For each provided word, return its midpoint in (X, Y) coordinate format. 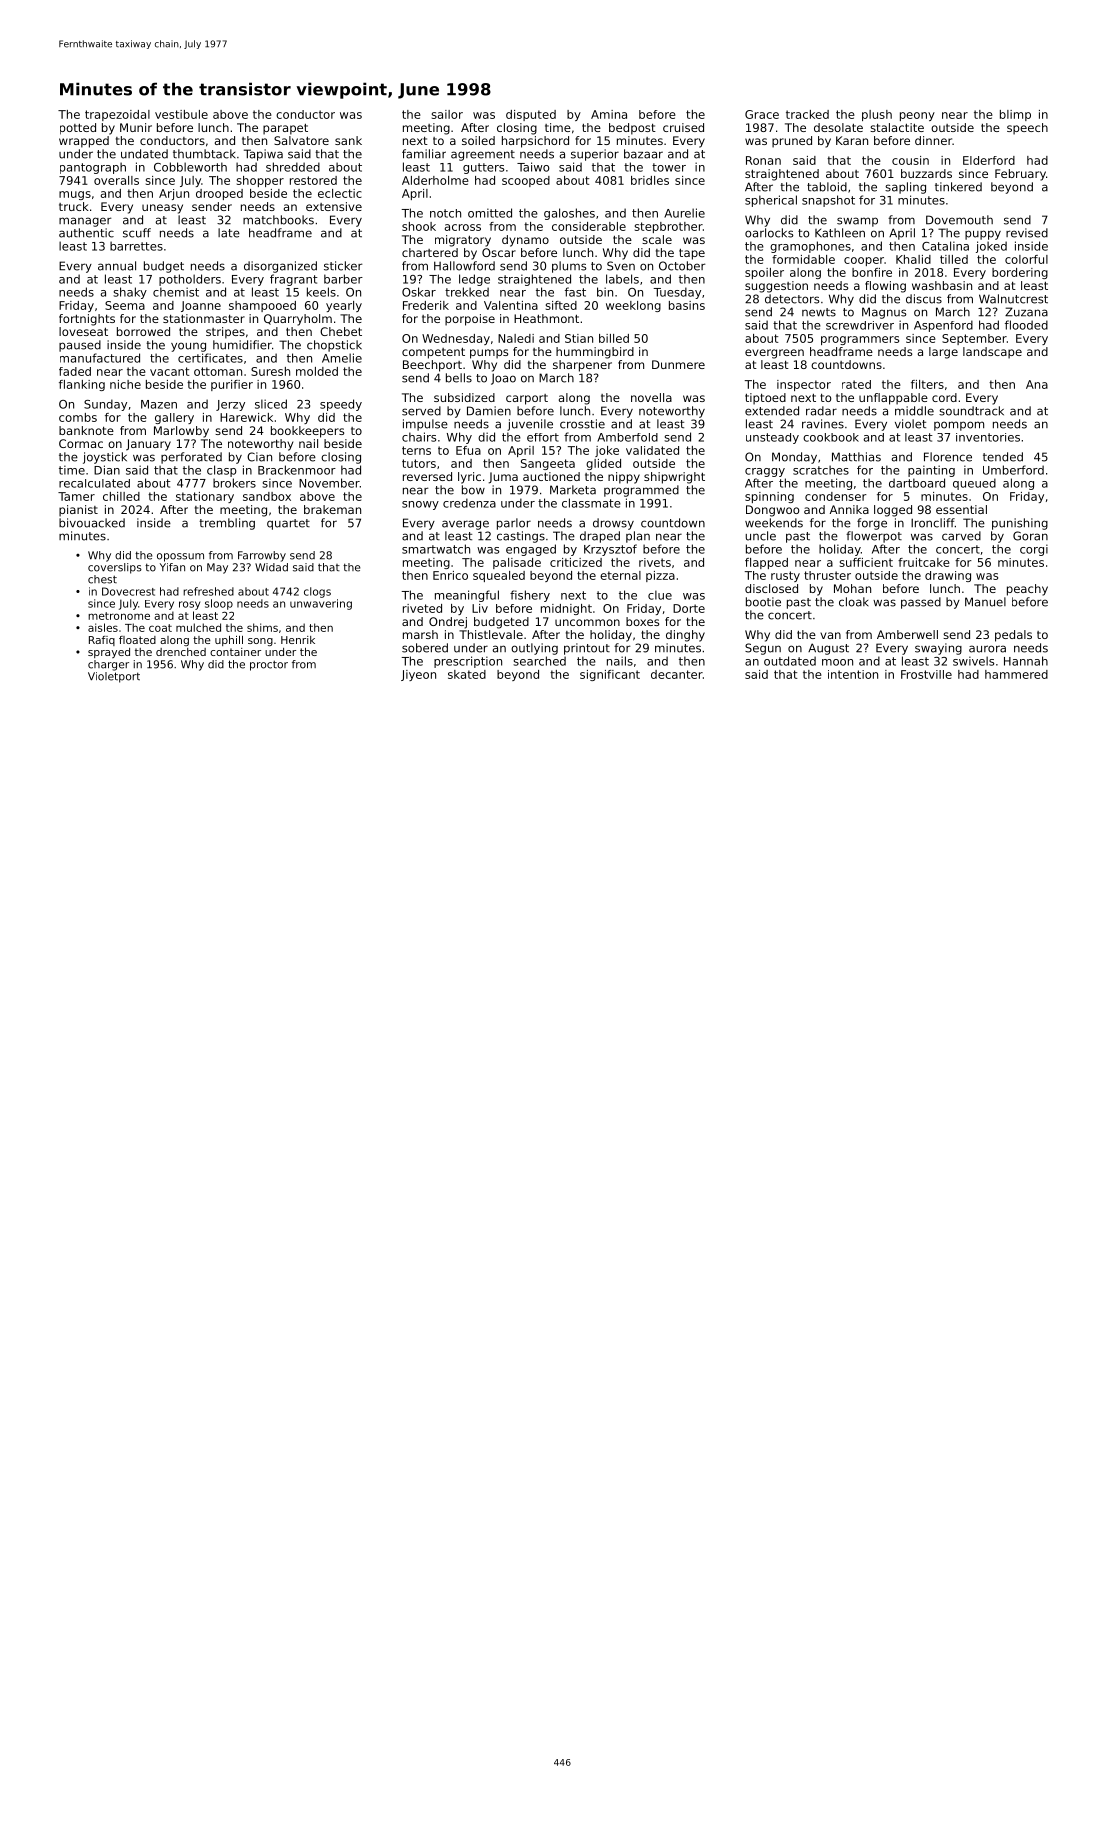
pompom (959, 426)
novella (651, 397)
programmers (860, 340)
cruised (683, 127)
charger (108, 665)
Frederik (426, 305)
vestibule (181, 114)
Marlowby (181, 432)
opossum (180, 557)
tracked (807, 114)
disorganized (280, 267)
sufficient (866, 562)
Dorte (689, 608)
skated (467, 674)
